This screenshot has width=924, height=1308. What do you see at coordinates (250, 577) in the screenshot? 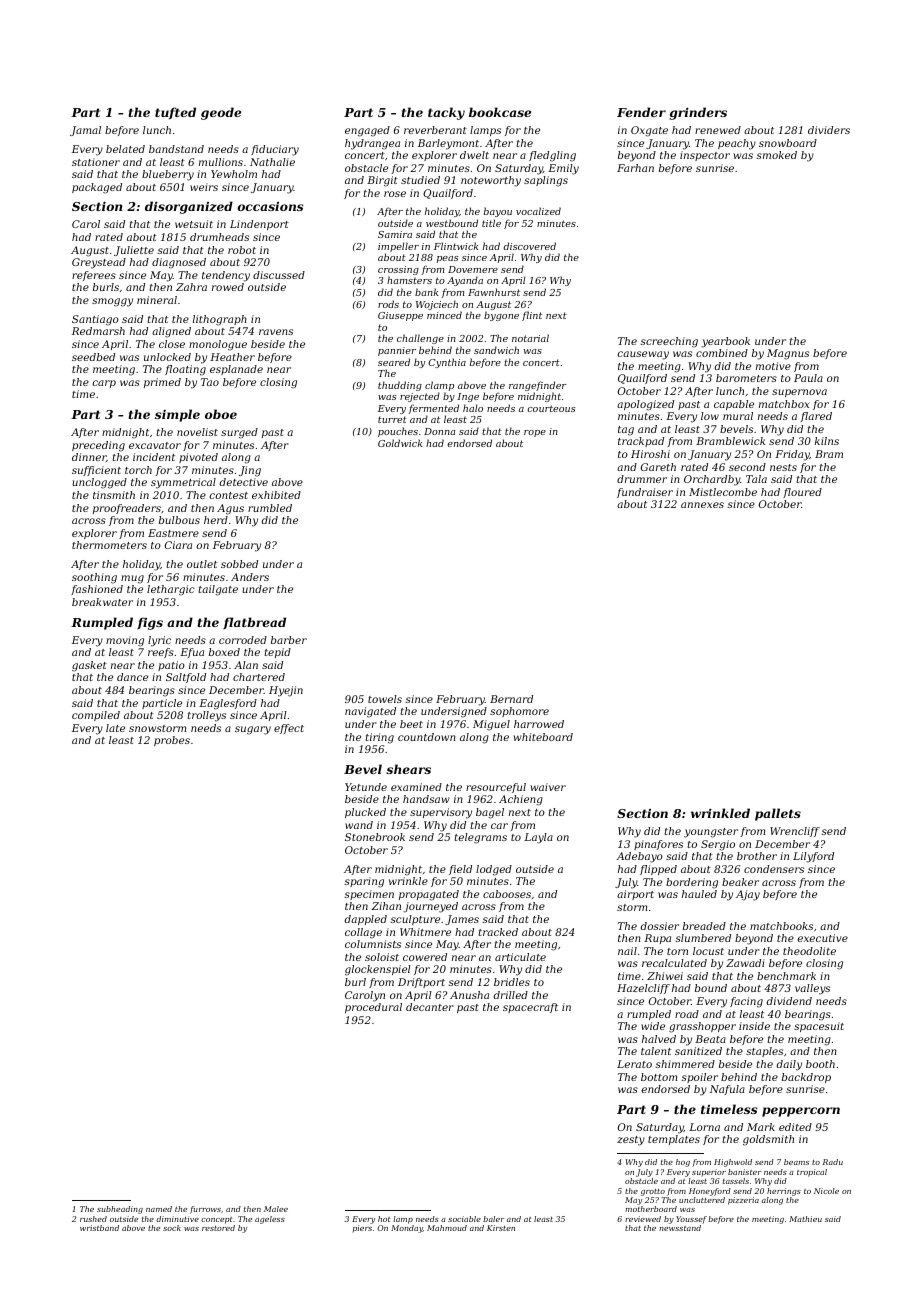
I see `Anders` at bounding box center [250, 577].
